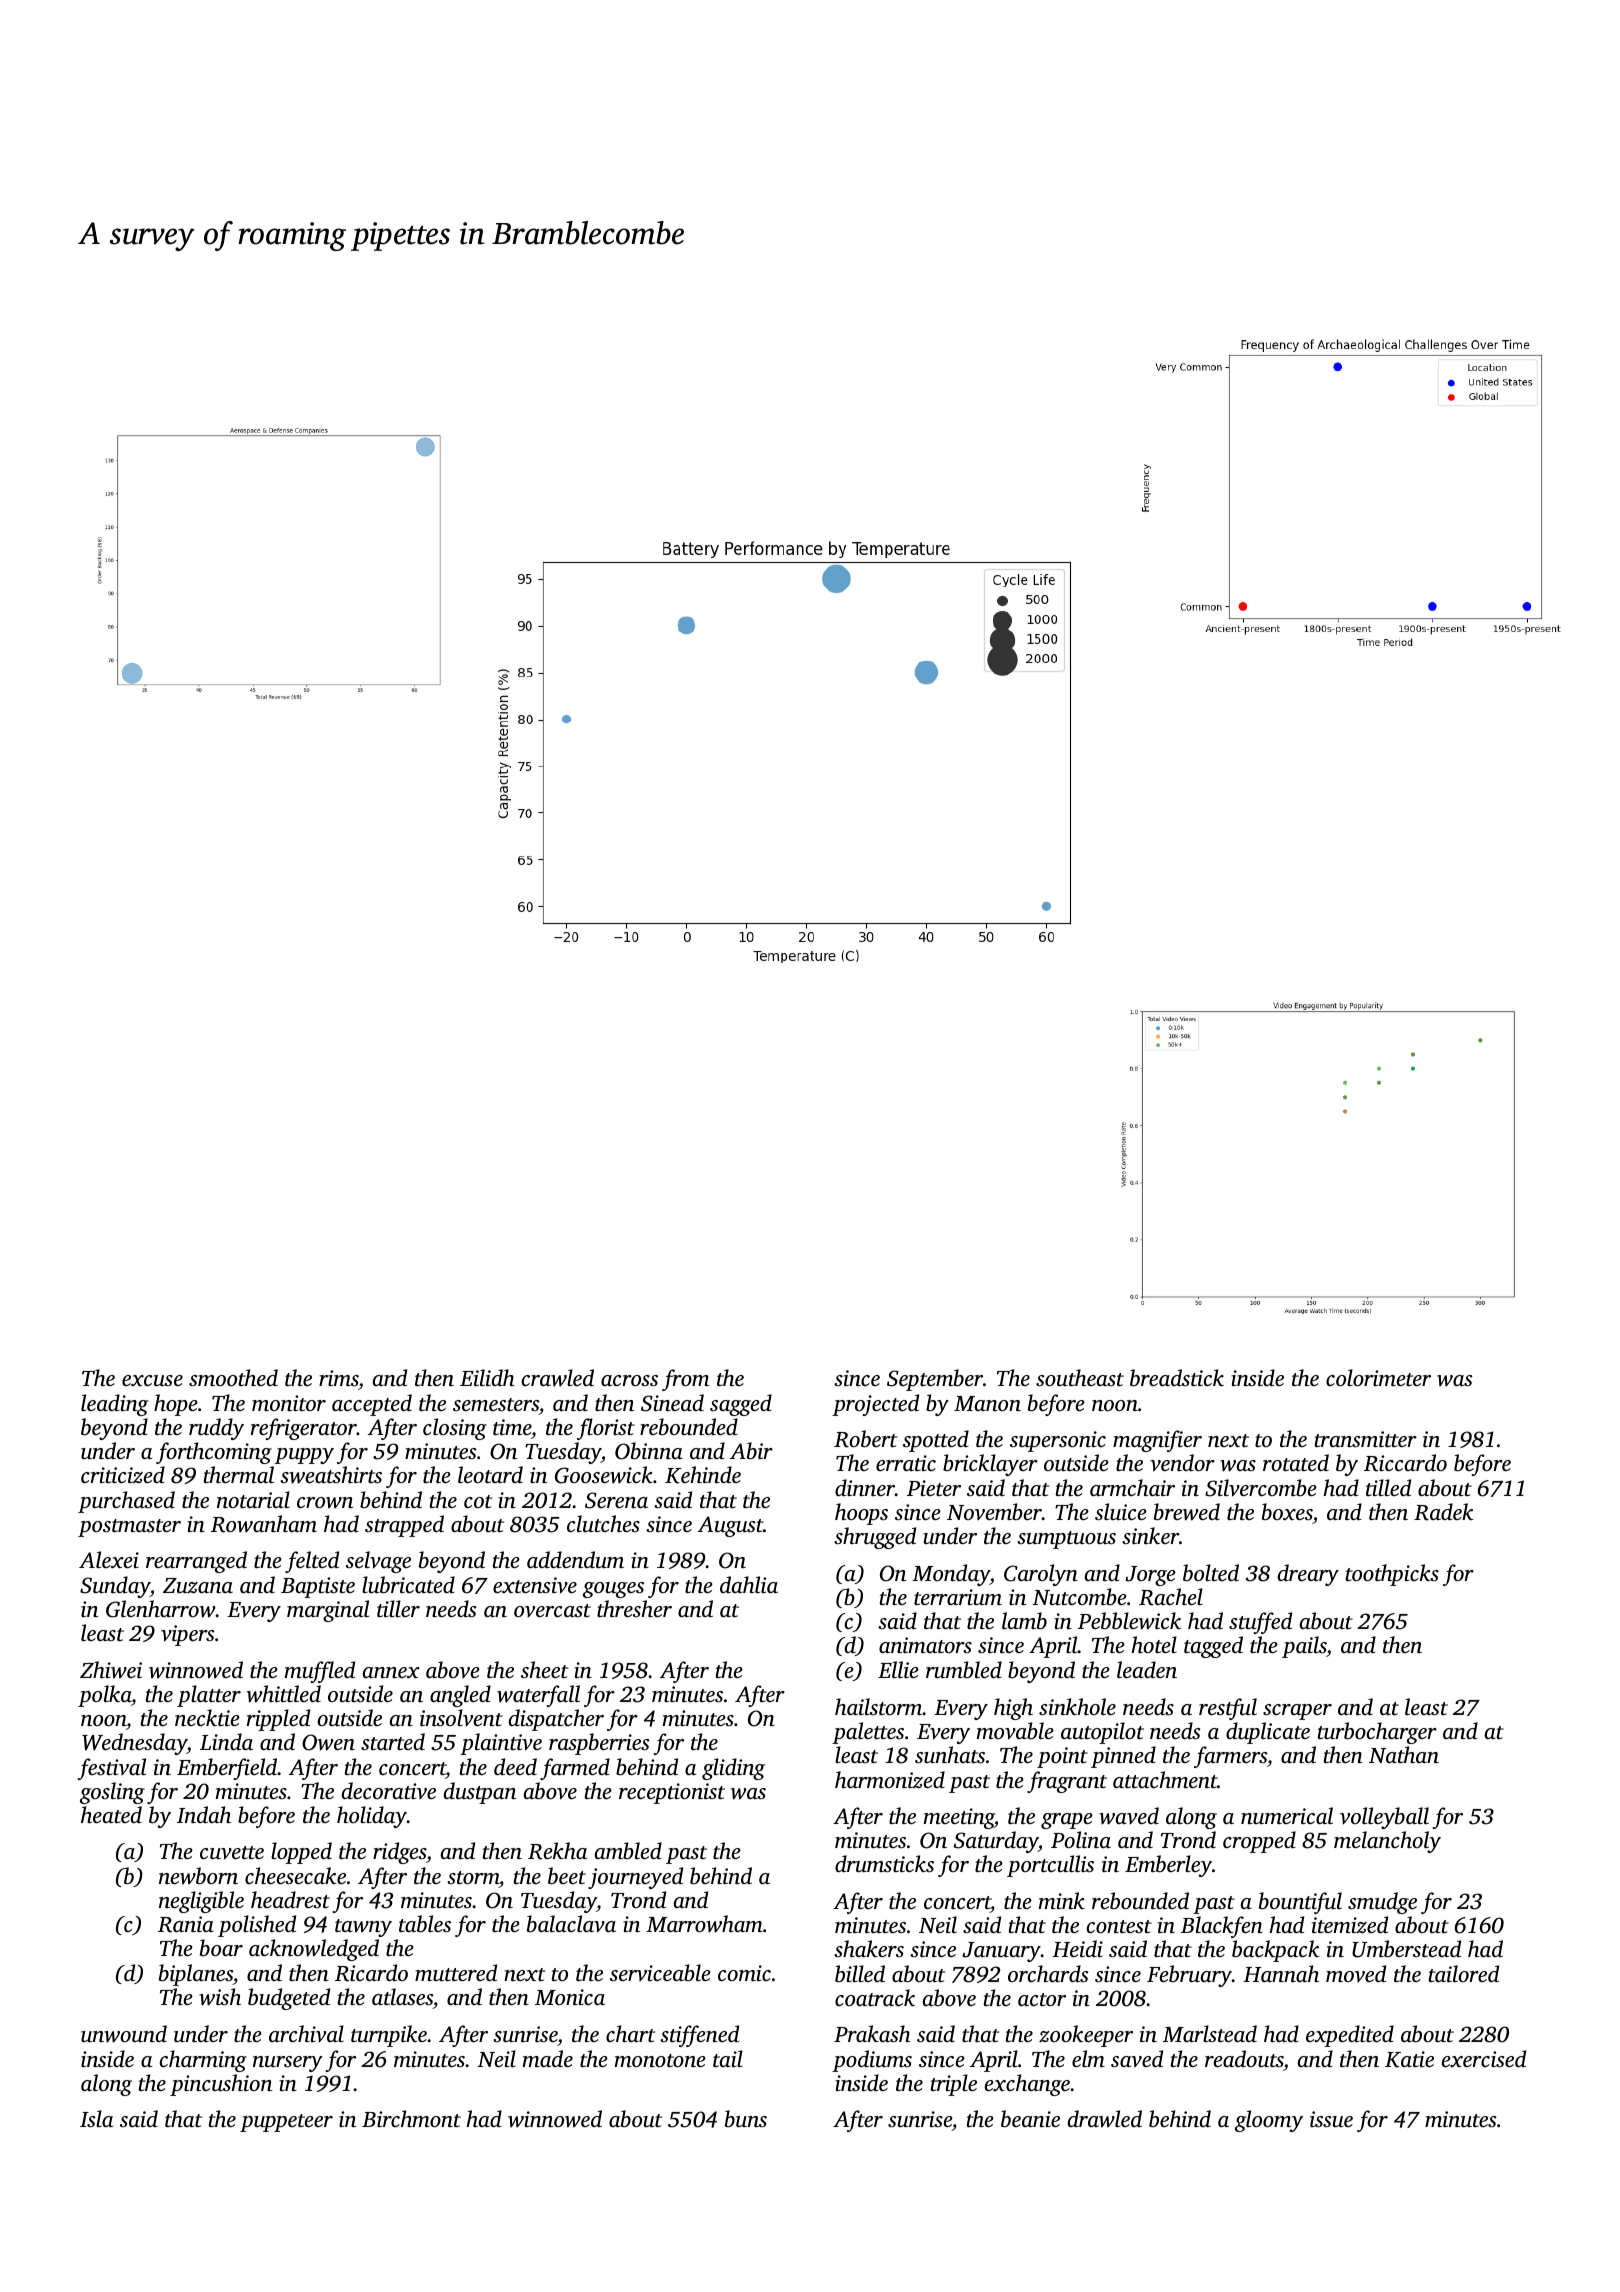  What do you see at coordinates (1404, 1754) in the screenshot?
I see `Nathan` at bounding box center [1404, 1754].
